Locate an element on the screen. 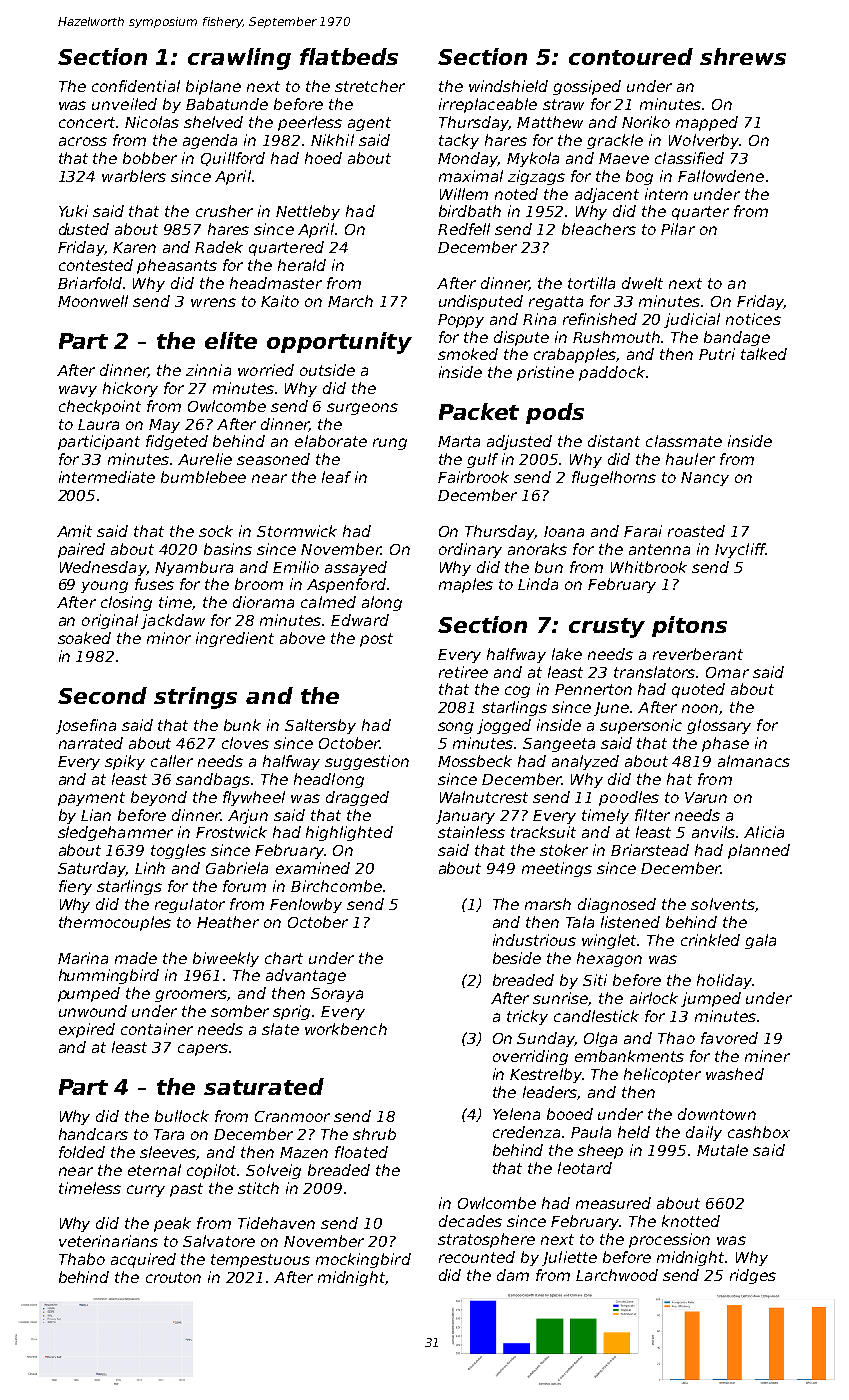 This screenshot has height=1400, width=849. pumped is located at coordinates (89, 994).
